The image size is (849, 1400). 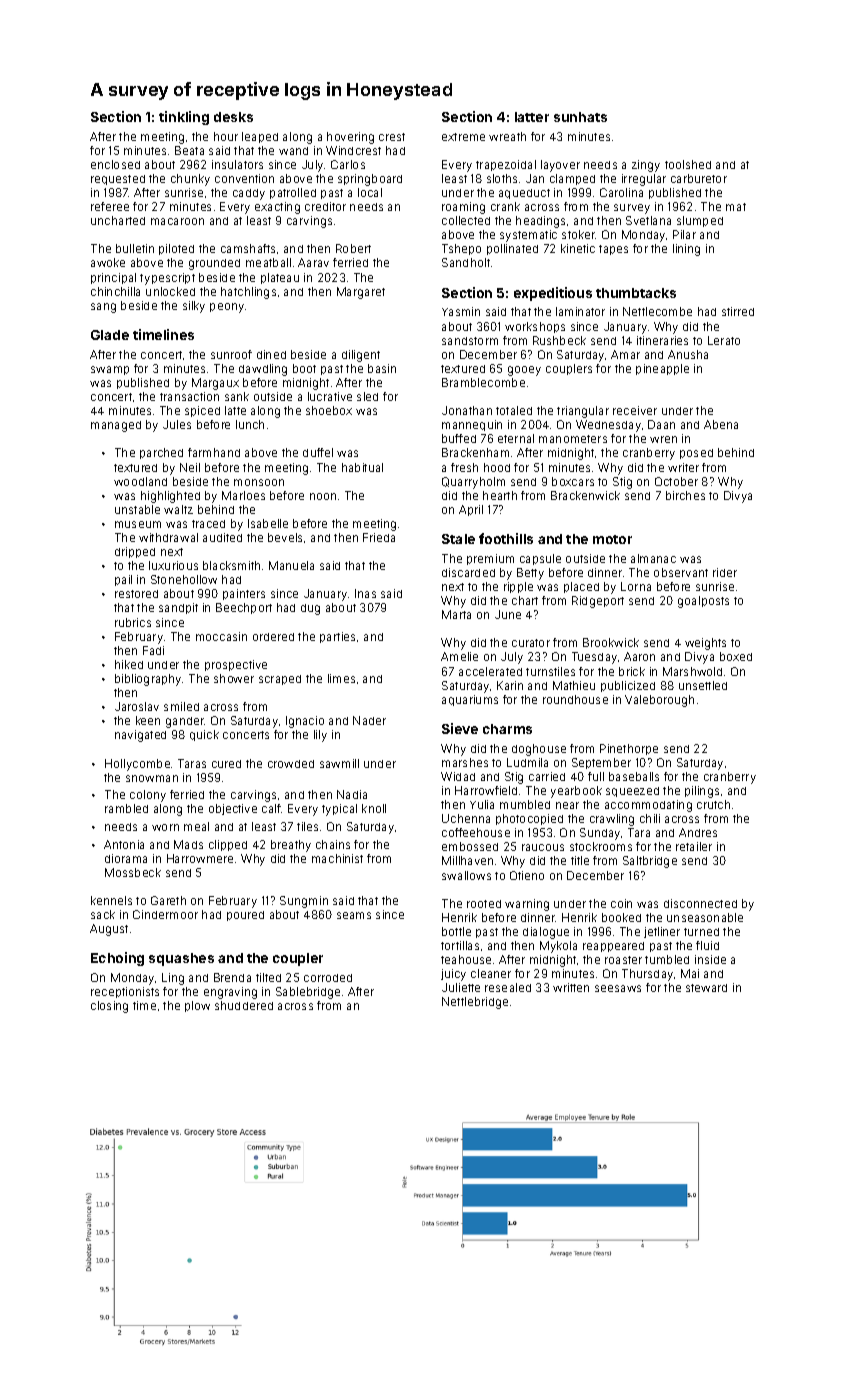 I want to click on Nettlebridge, so click(x=475, y=1003).
